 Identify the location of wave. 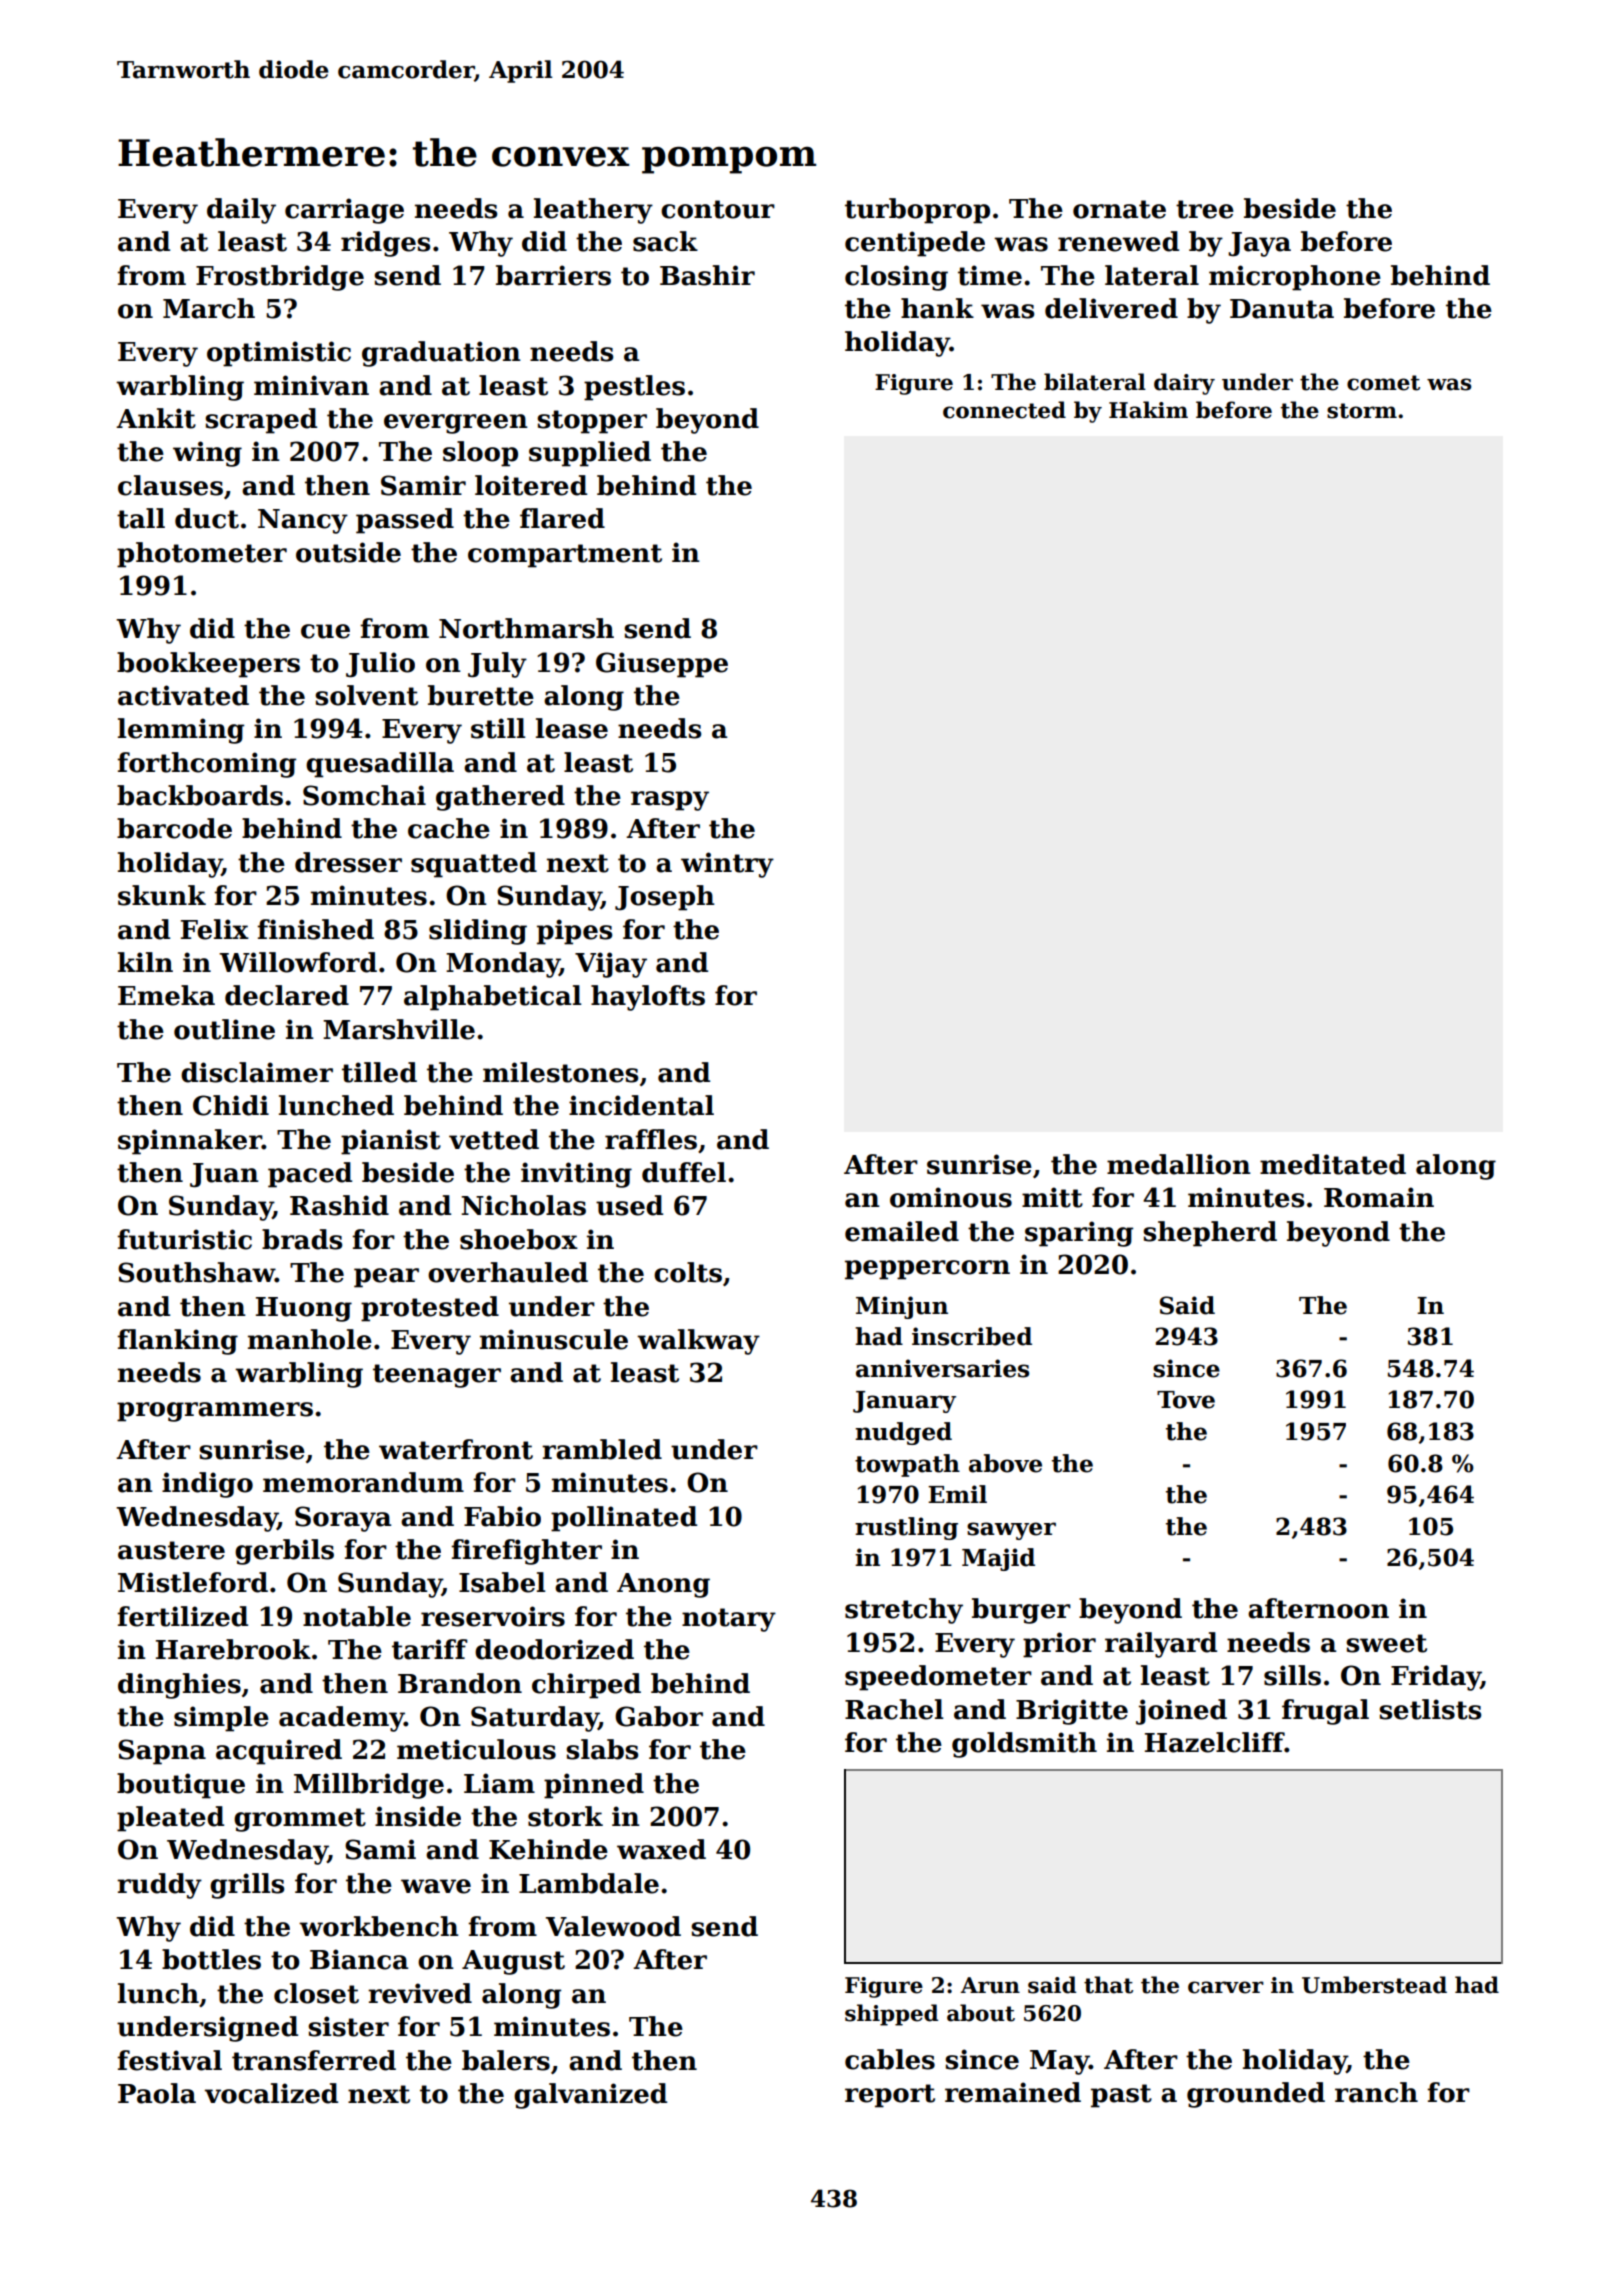
(436, 1886).
